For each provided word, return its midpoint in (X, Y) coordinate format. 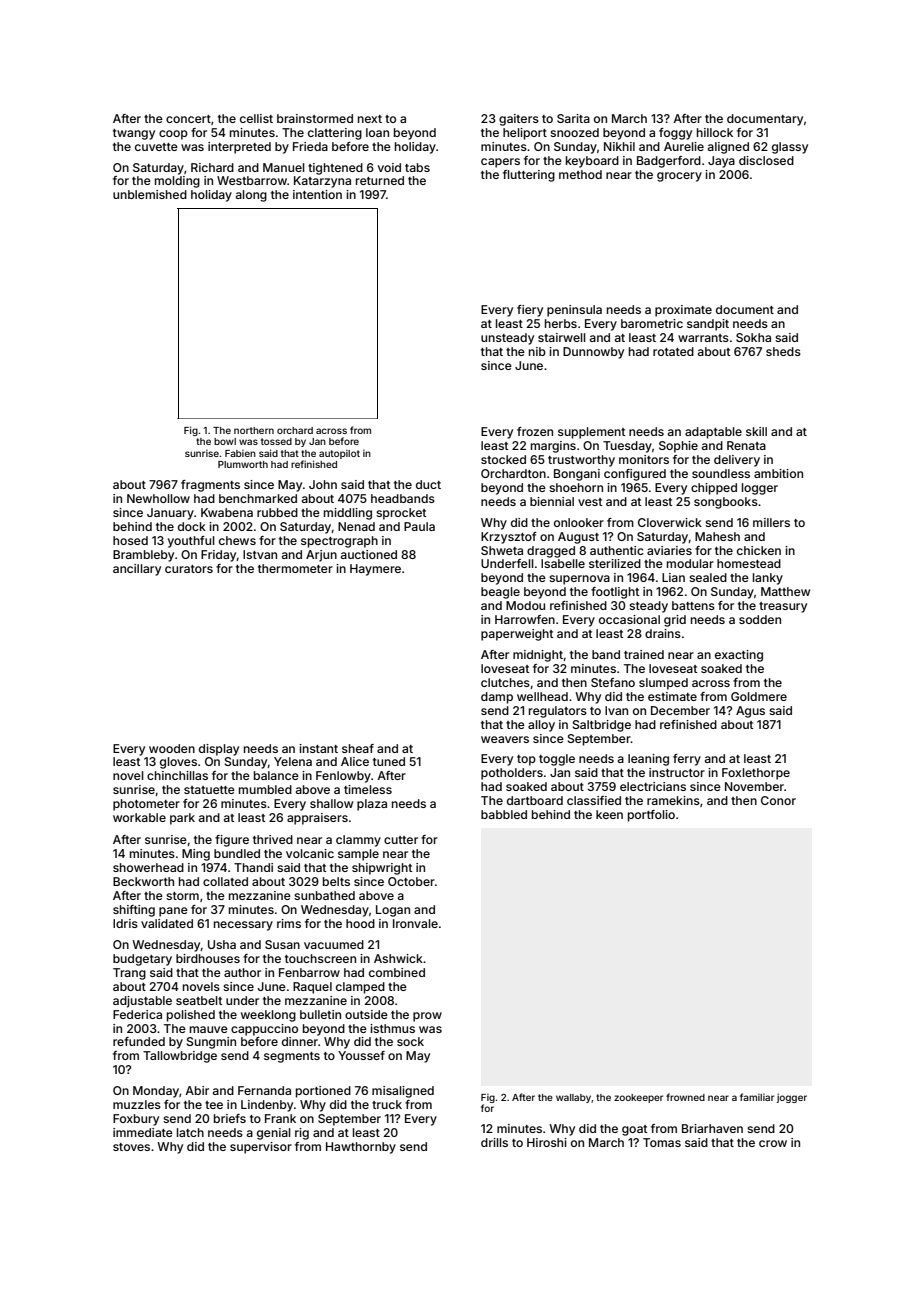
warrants (703, 338)
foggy (675, 134)
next (370, 119)
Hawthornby (361, 1148)
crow (773, 1143)
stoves (131, 1147)
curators (189, 569)
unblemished (150, 194)
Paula (419, 526)
